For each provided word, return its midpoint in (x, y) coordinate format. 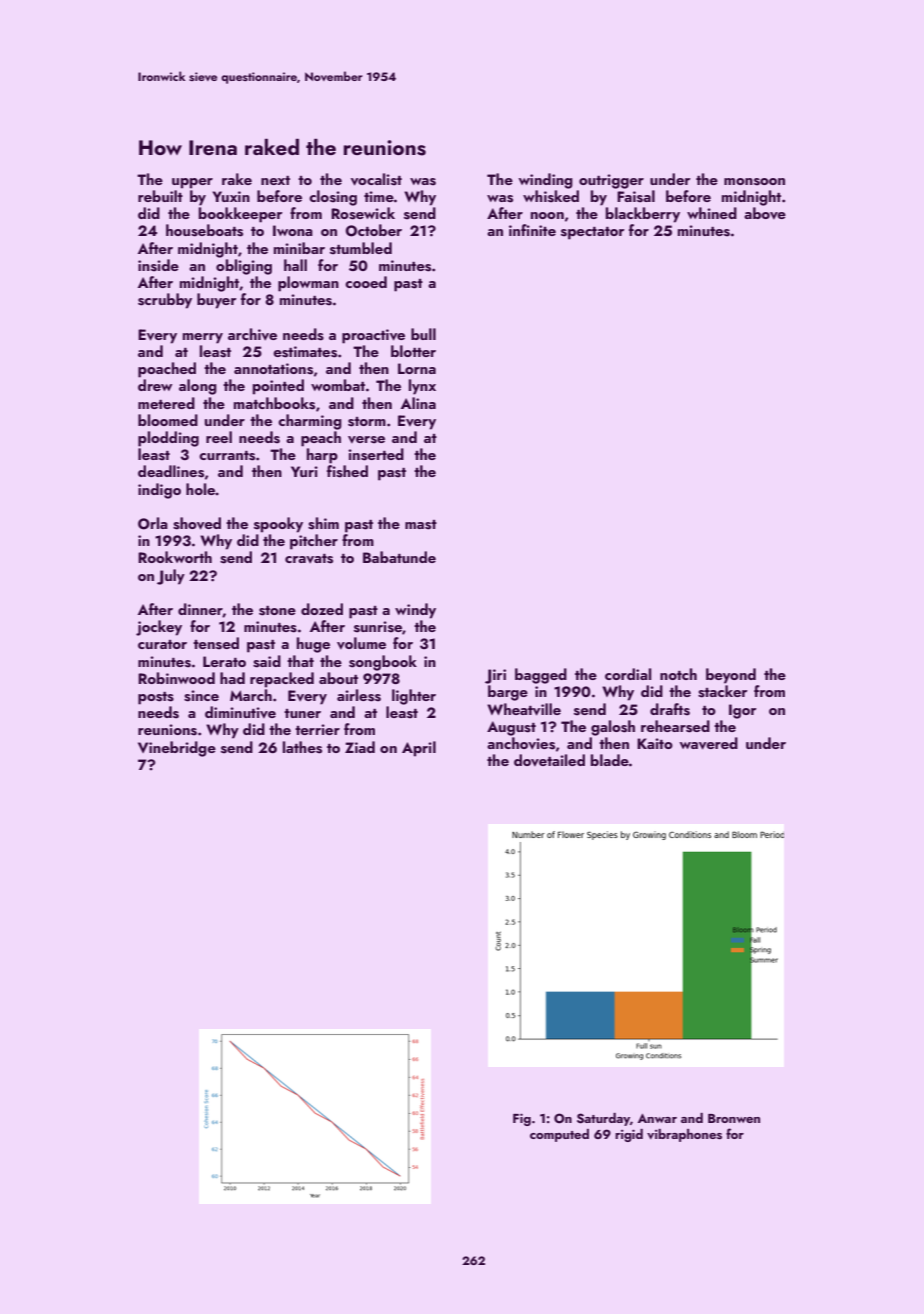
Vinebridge (177, 749)
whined (712, 213)
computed (559, 1135)
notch (678, 674)
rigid (629, 1135)
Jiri (495, 676)
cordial (628, 674)
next (275, 180)
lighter (414, 697)
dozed (322, 609)
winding (545, 181)
